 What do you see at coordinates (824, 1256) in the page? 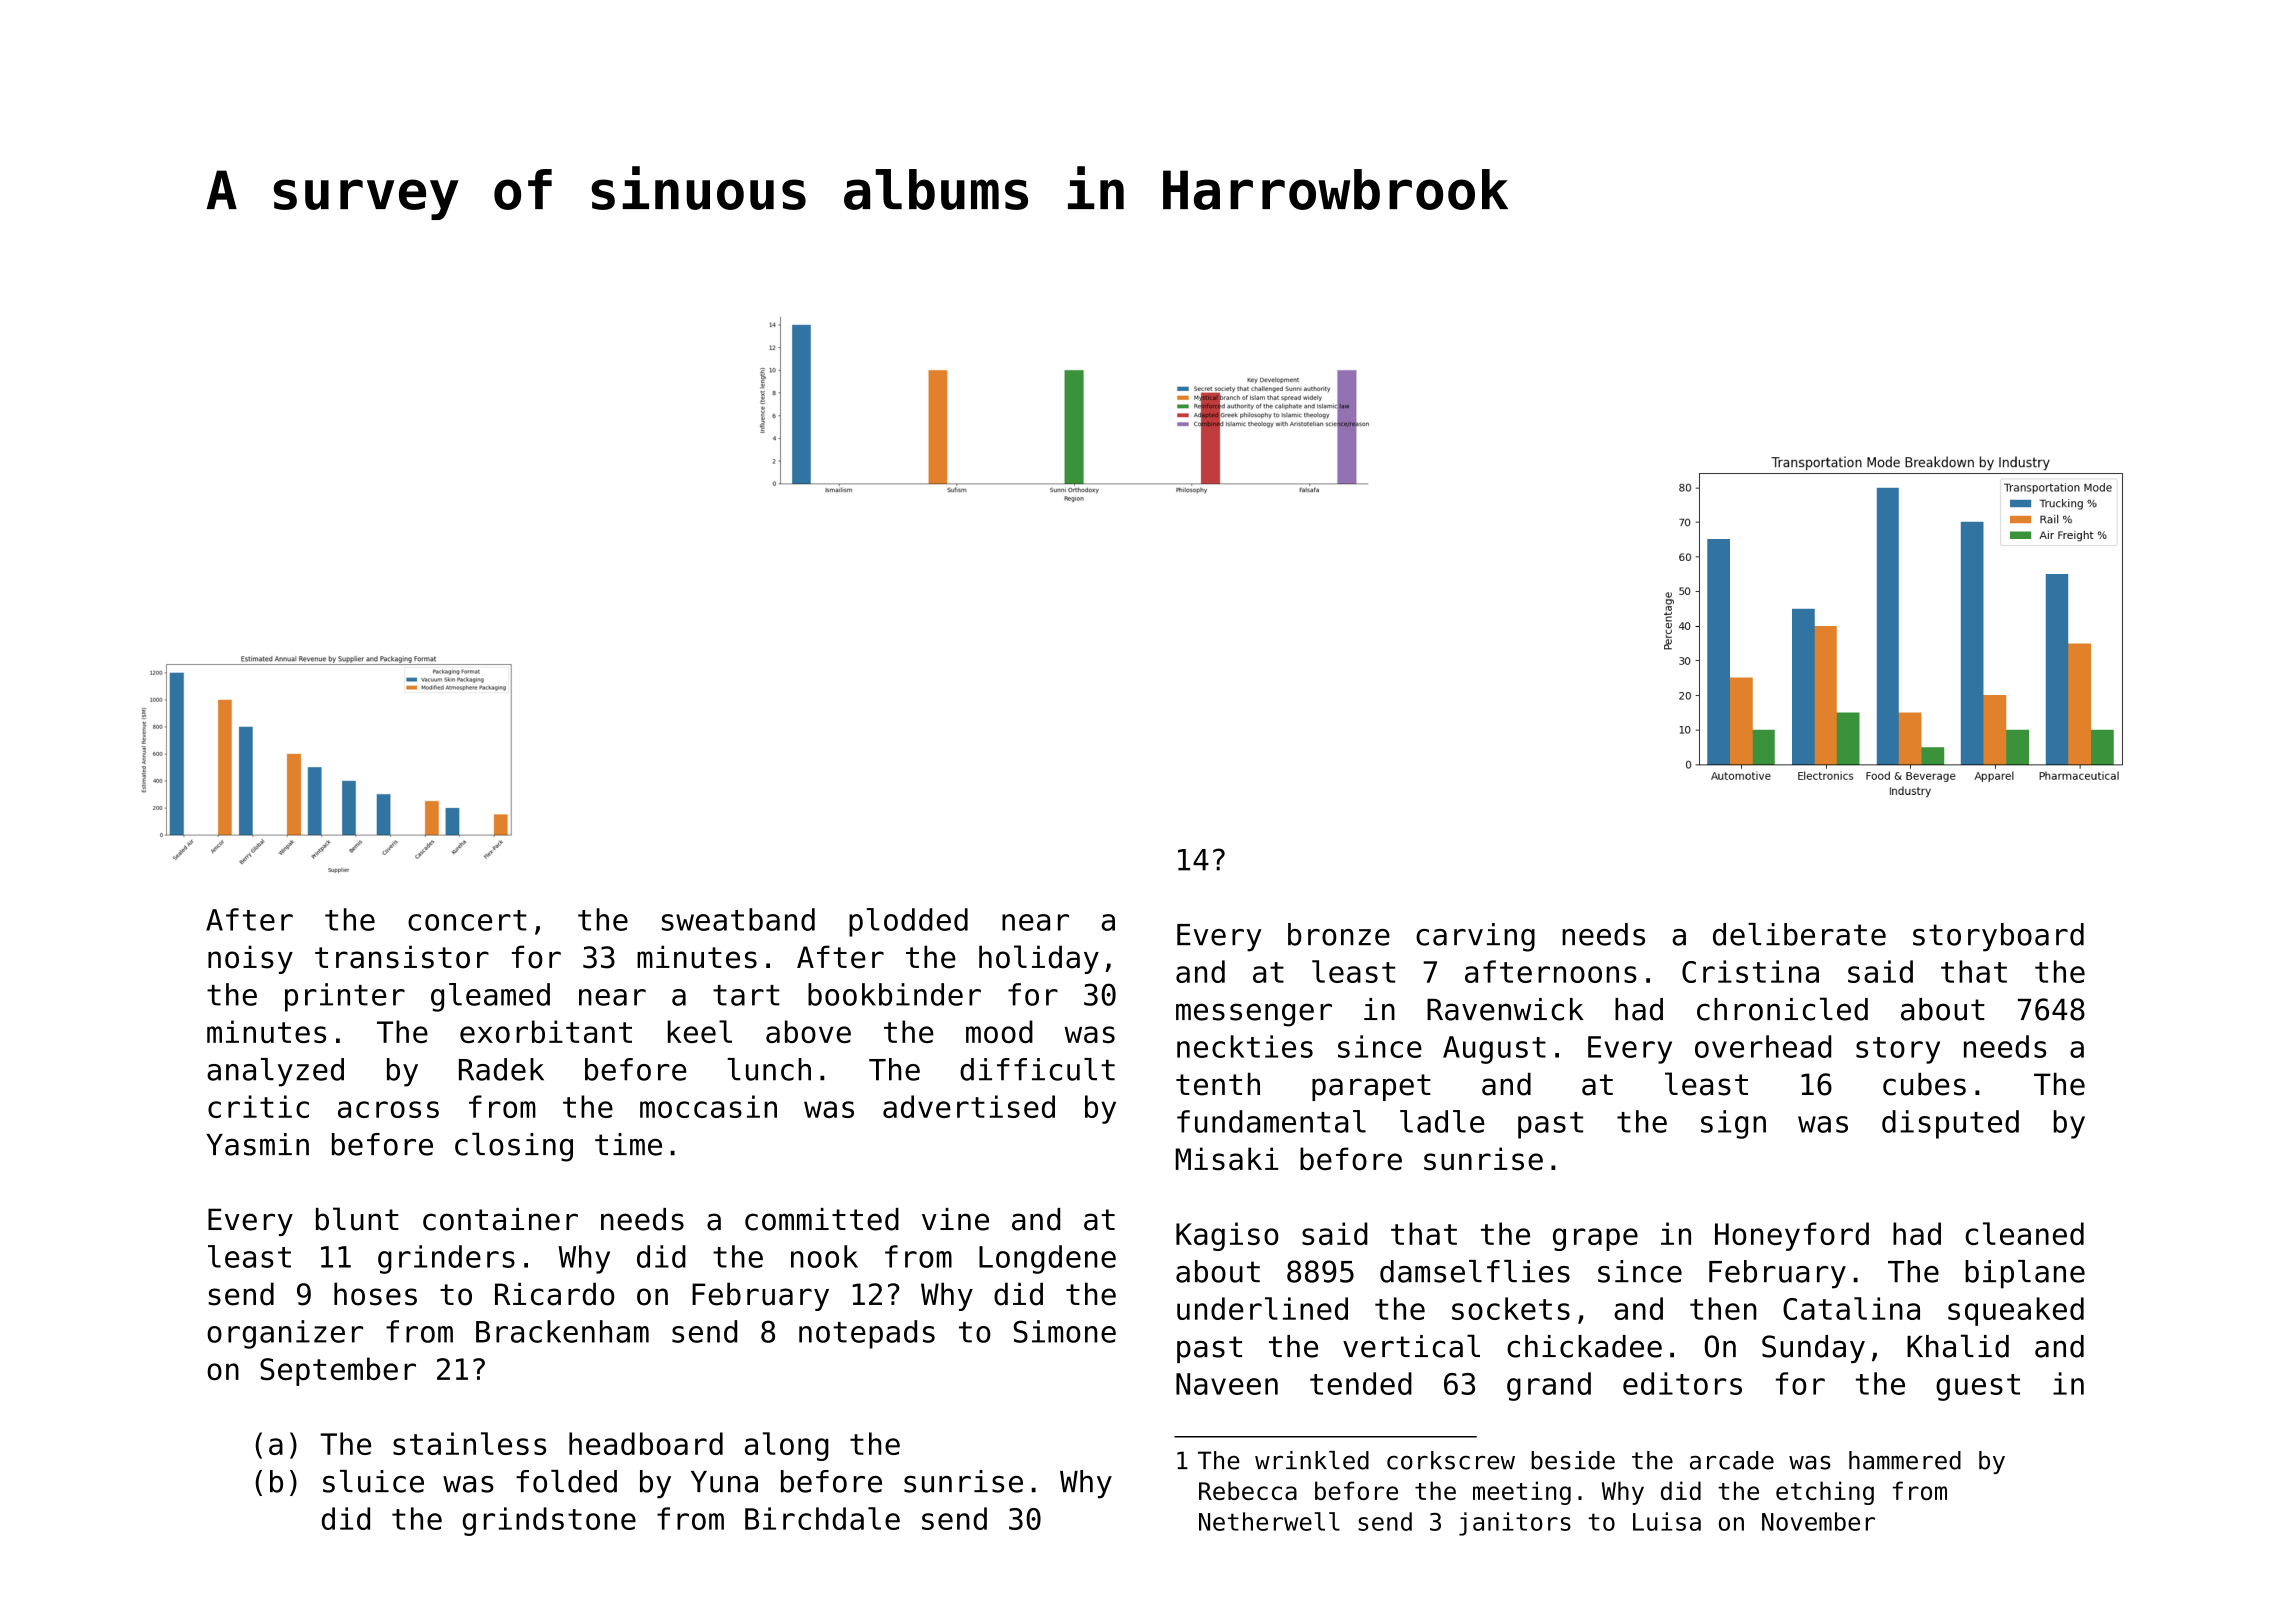
I see `nook` at bounding box center [824, 1256].
